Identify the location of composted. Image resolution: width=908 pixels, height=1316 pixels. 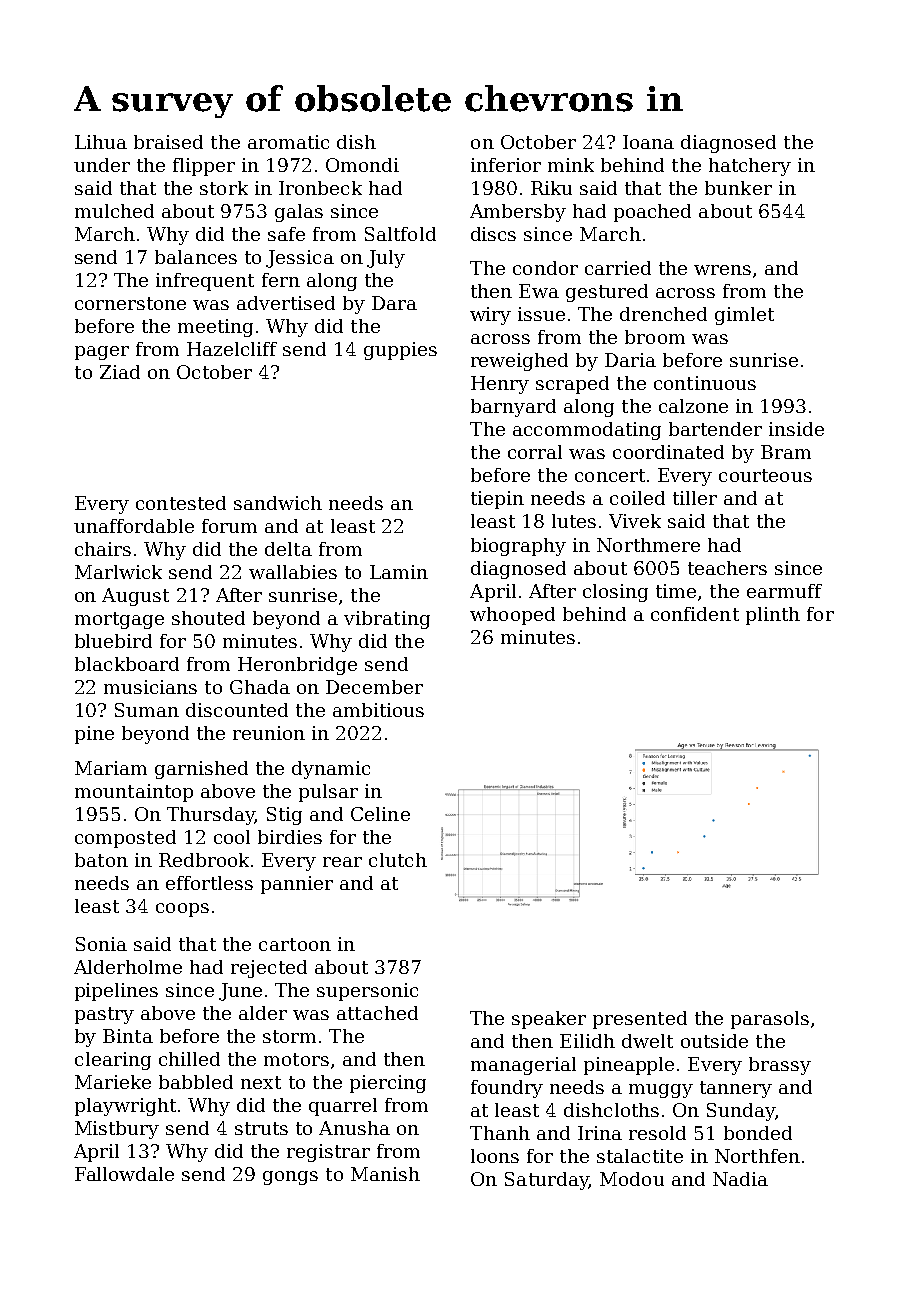
(125, 839).
